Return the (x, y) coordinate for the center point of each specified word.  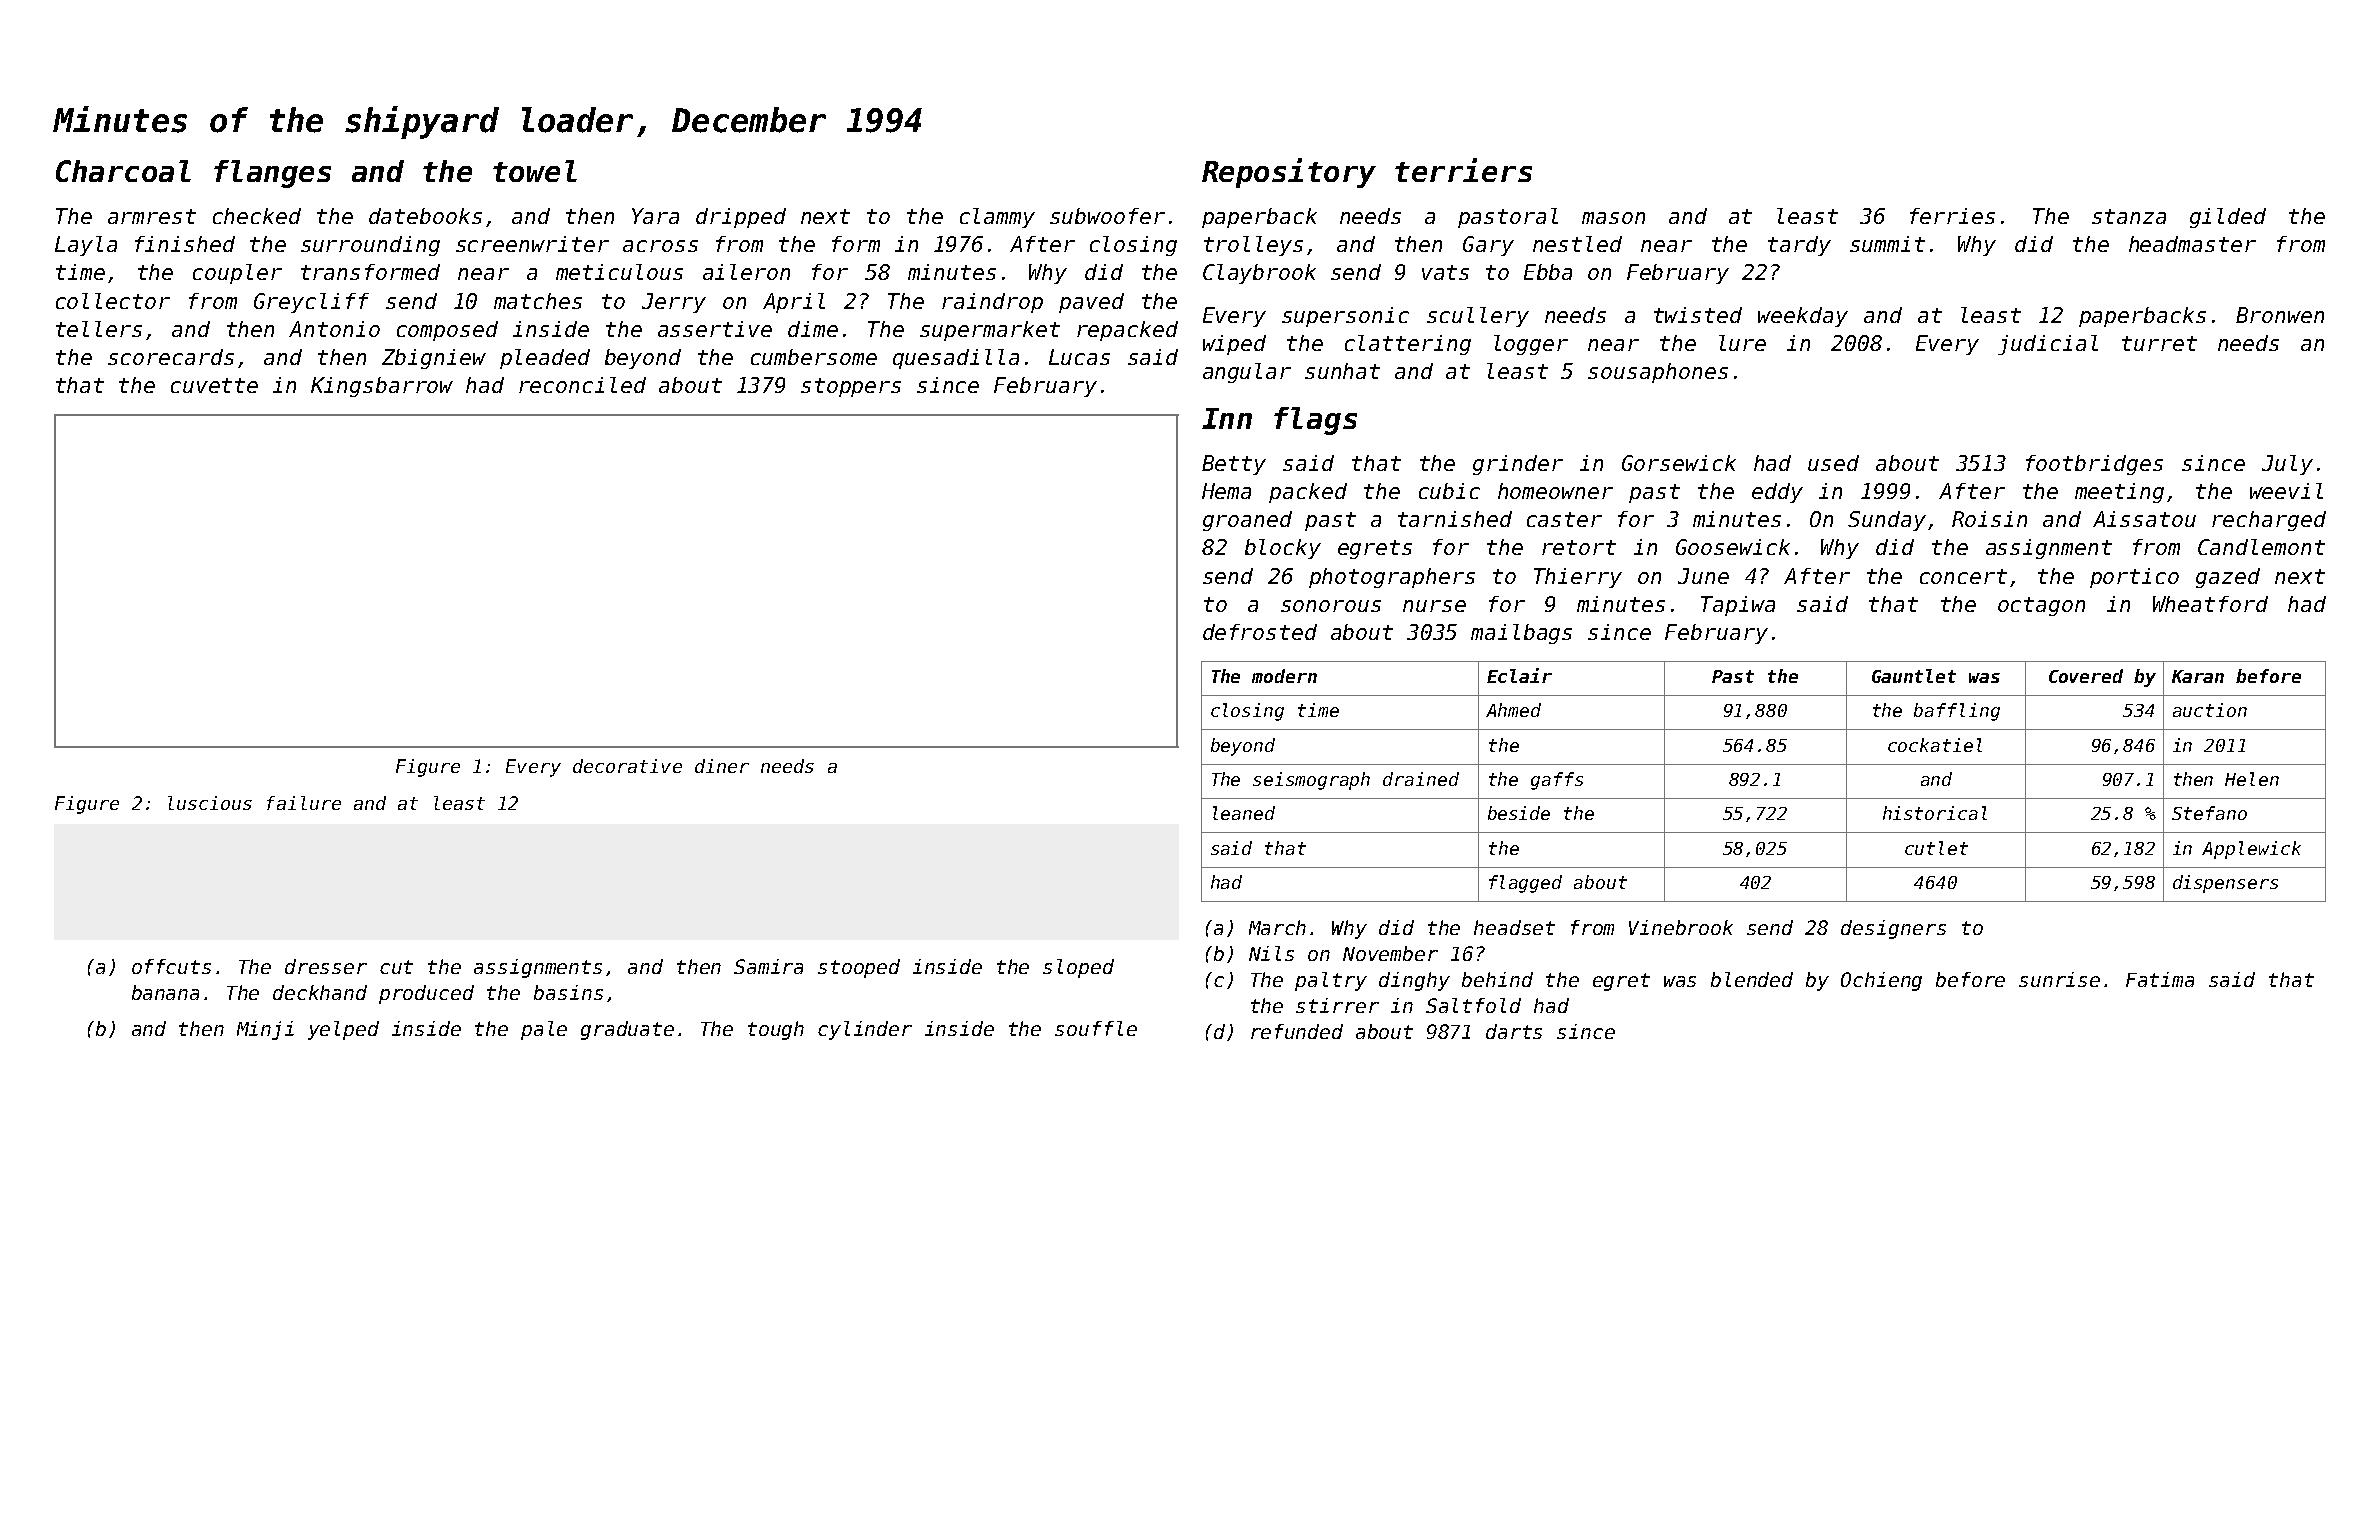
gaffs (1557, 781)
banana (165, 992)
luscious (210, 803)
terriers (1463, 170)
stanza (2129, 216)
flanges (272, 174)
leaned (1244, 813)
